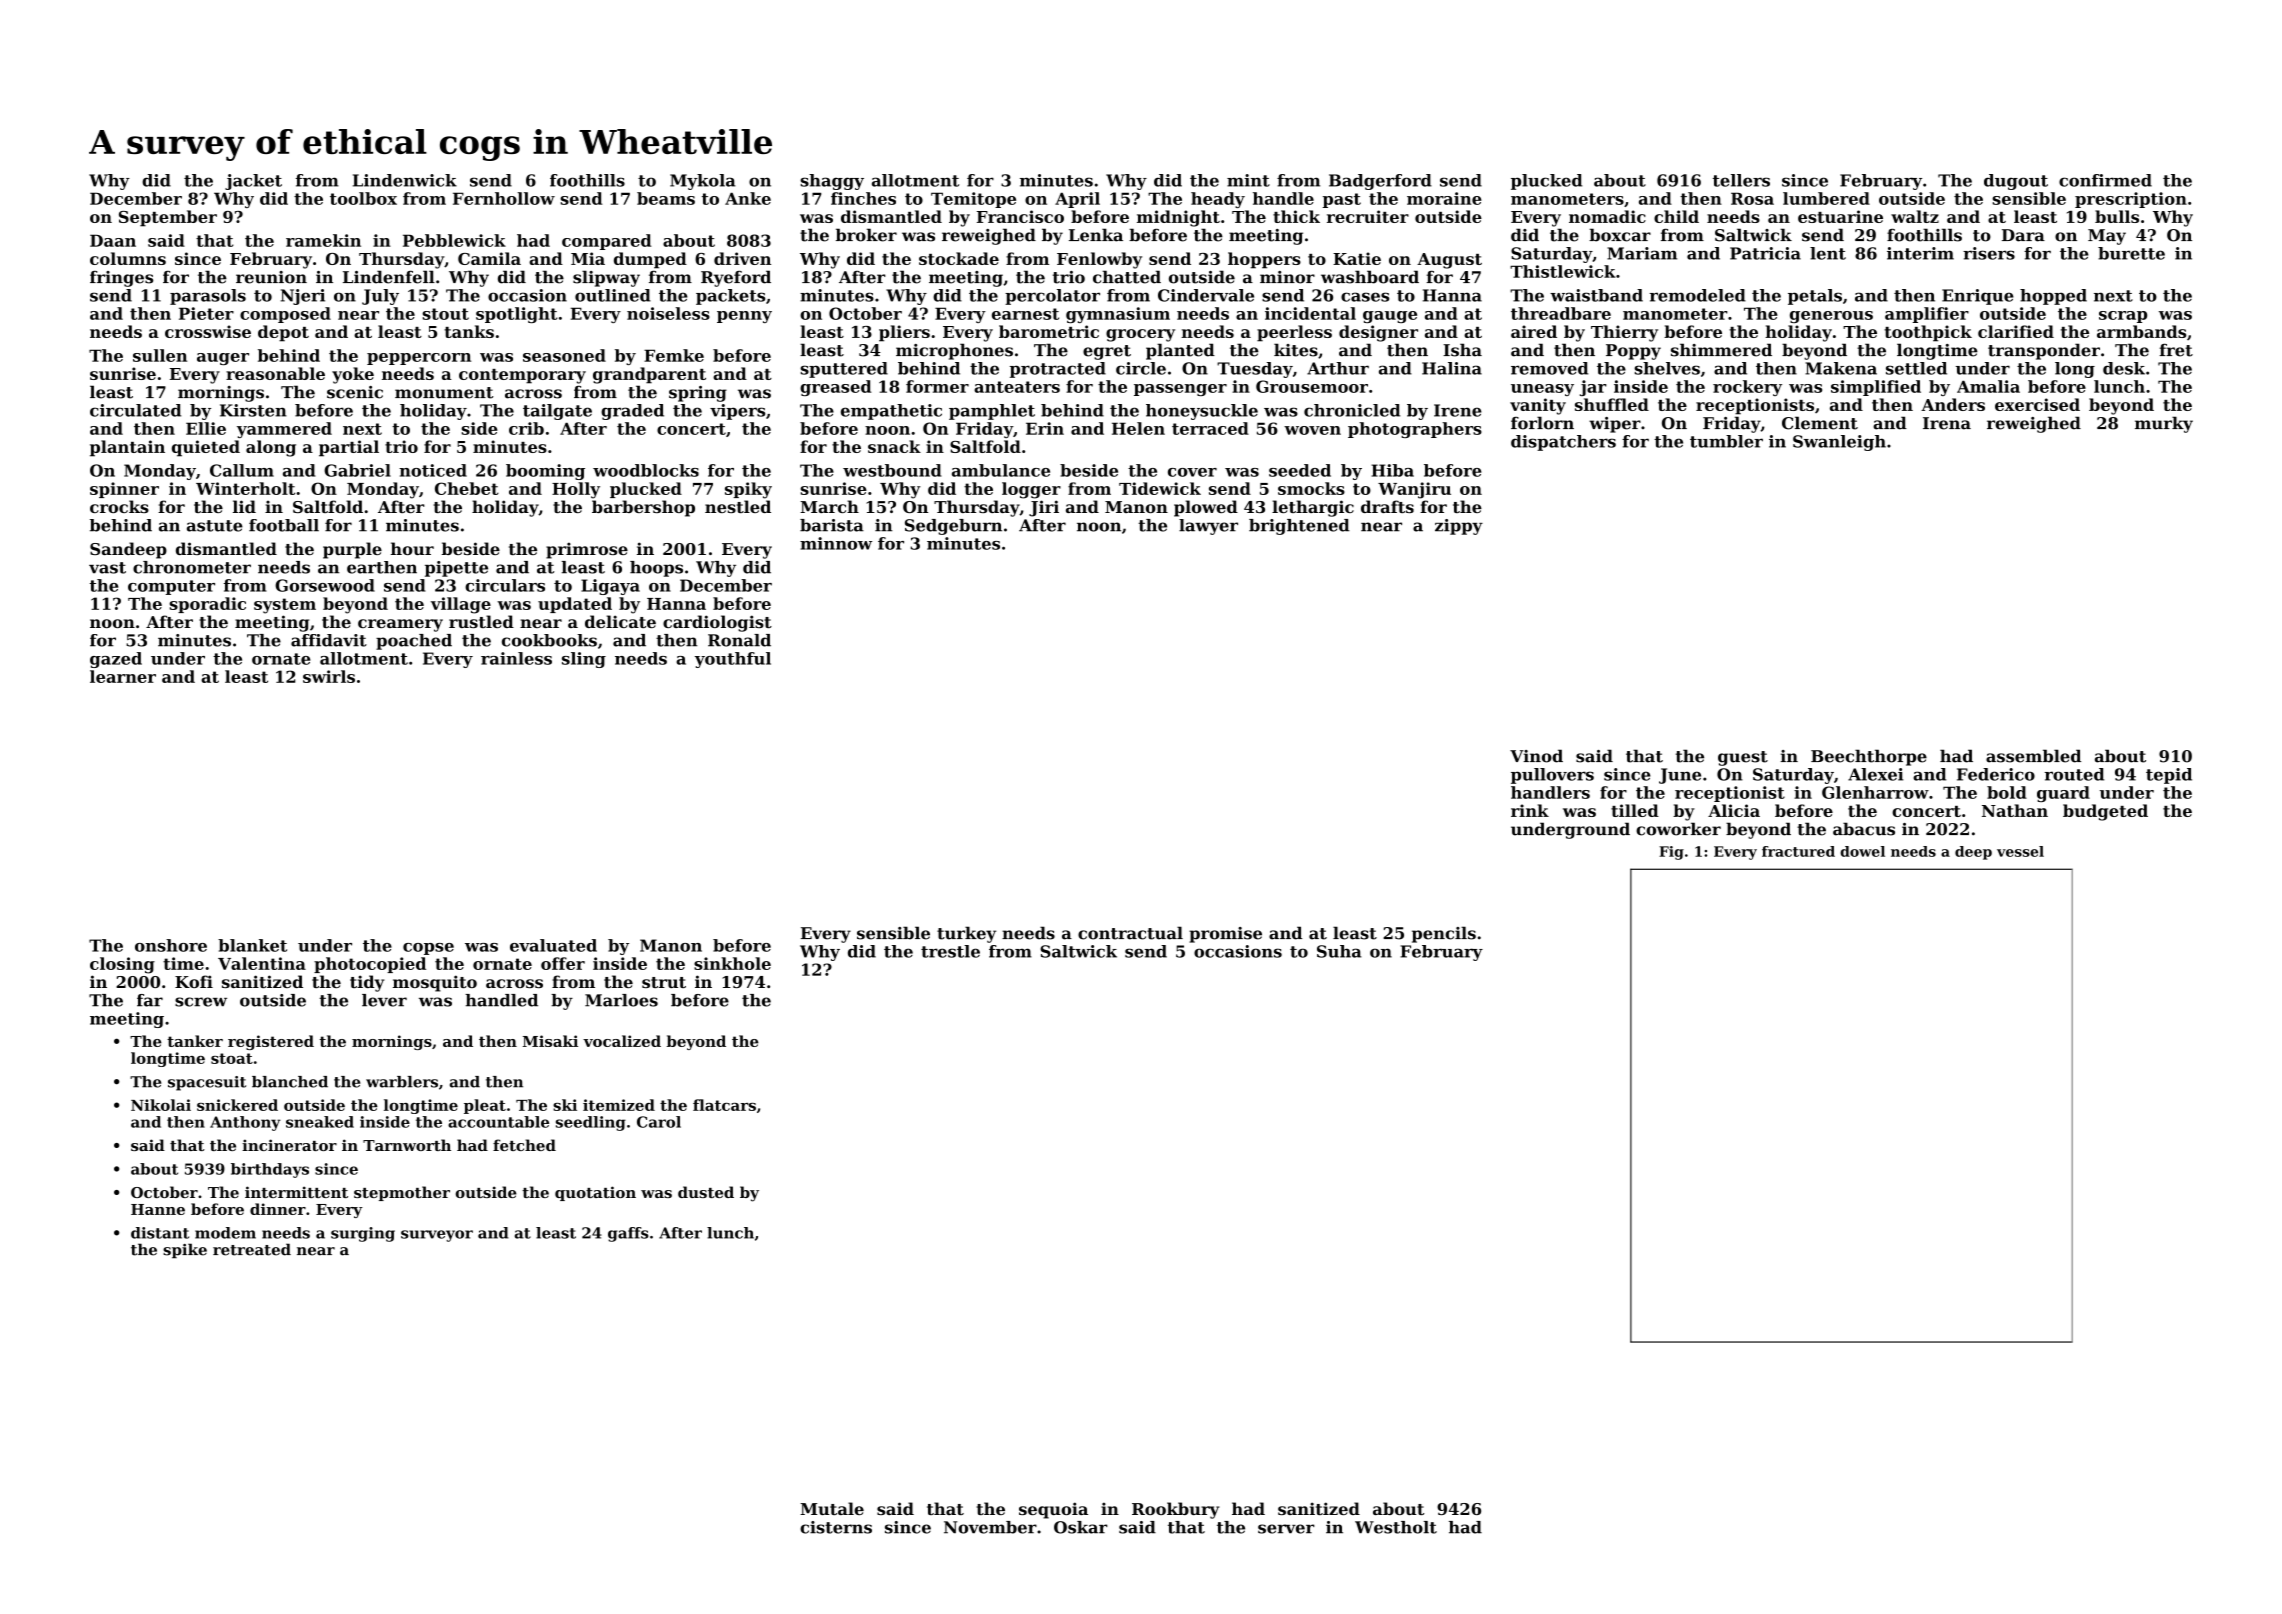 The width and height of the image is (2282, 1614). What do you see at coordinates (1396, 1527) in the image?
I see `Westholt` at bounding box center [1396, 1527].
